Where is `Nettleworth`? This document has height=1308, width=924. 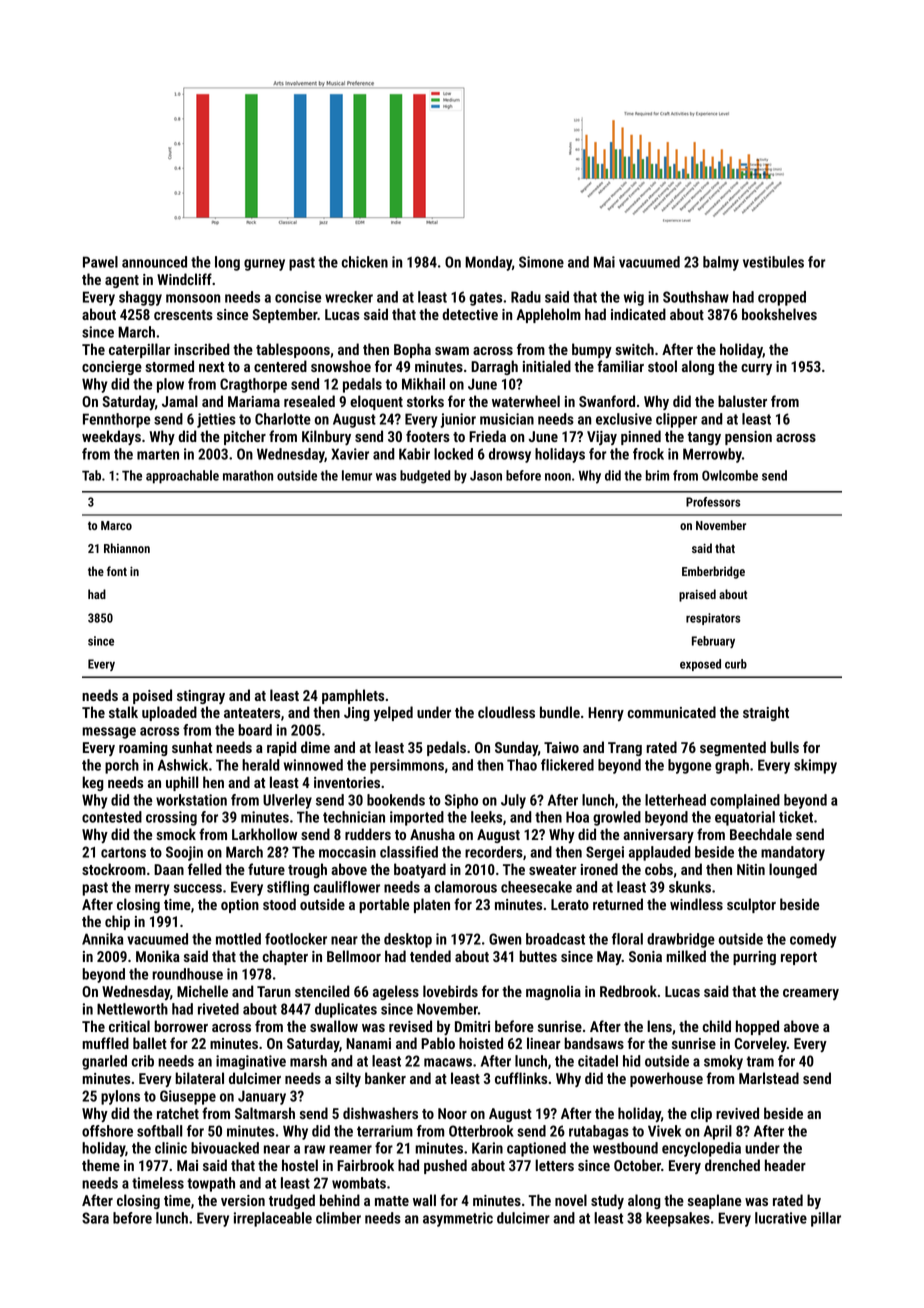
Nettleworth is located at coordinates (132, 1009).
